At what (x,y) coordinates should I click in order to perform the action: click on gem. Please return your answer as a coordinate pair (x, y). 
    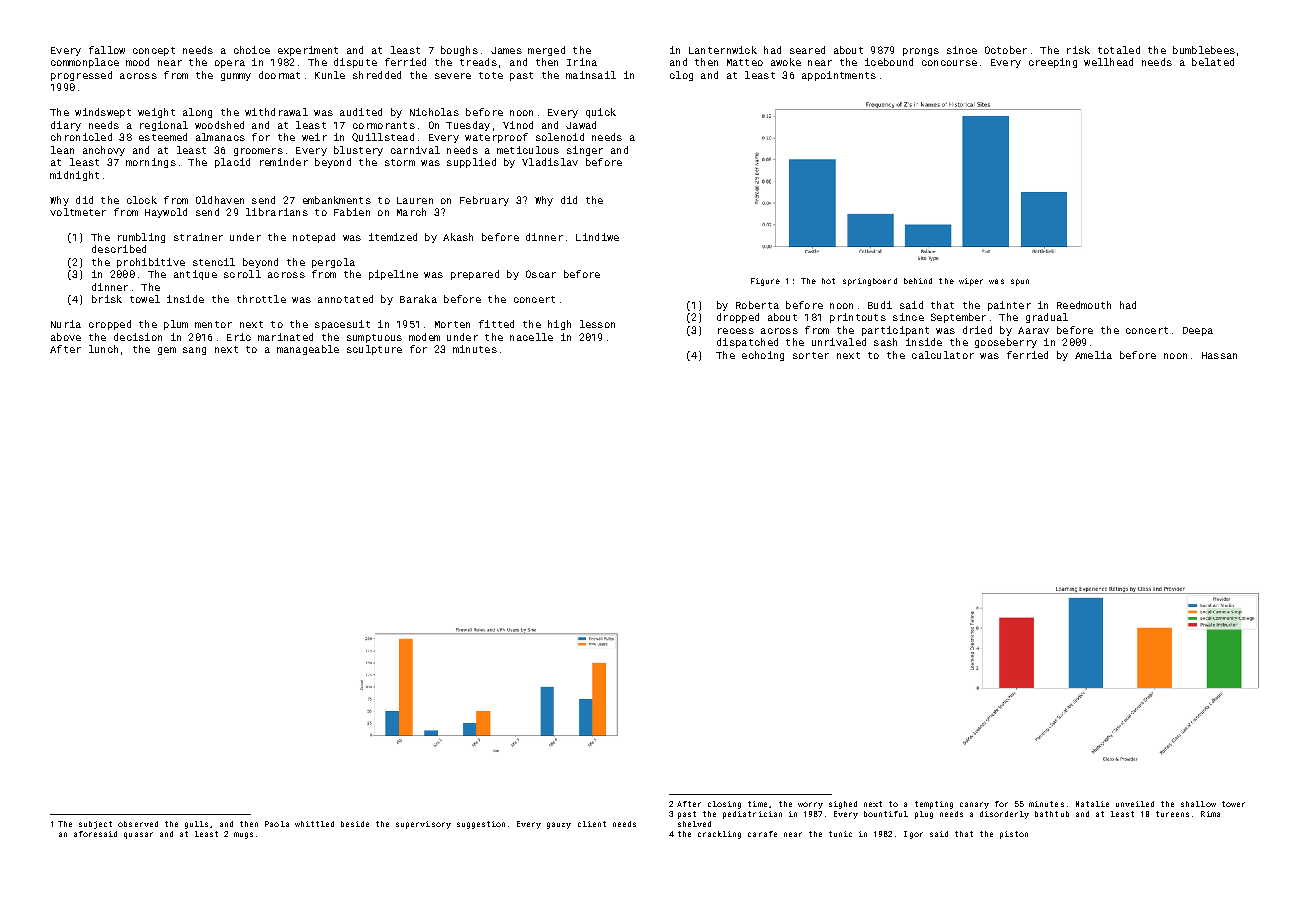
    Looking at the image, I should click on (167, 351).
